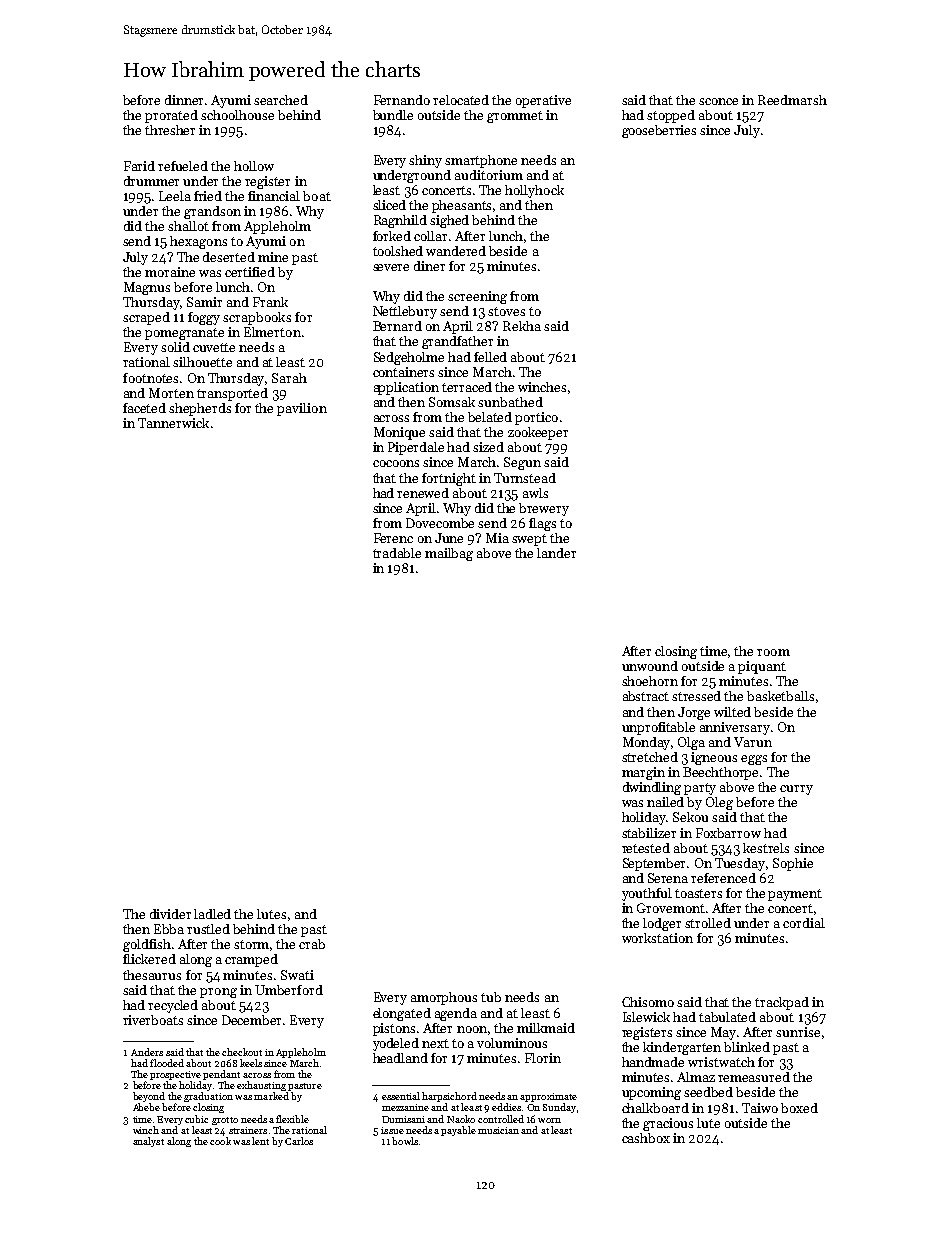 The height and width of the image is (1233, 952). What do you see at coordinates (147, 288) in the image?
I see `Magnus` at bounding box center [147, 288].
